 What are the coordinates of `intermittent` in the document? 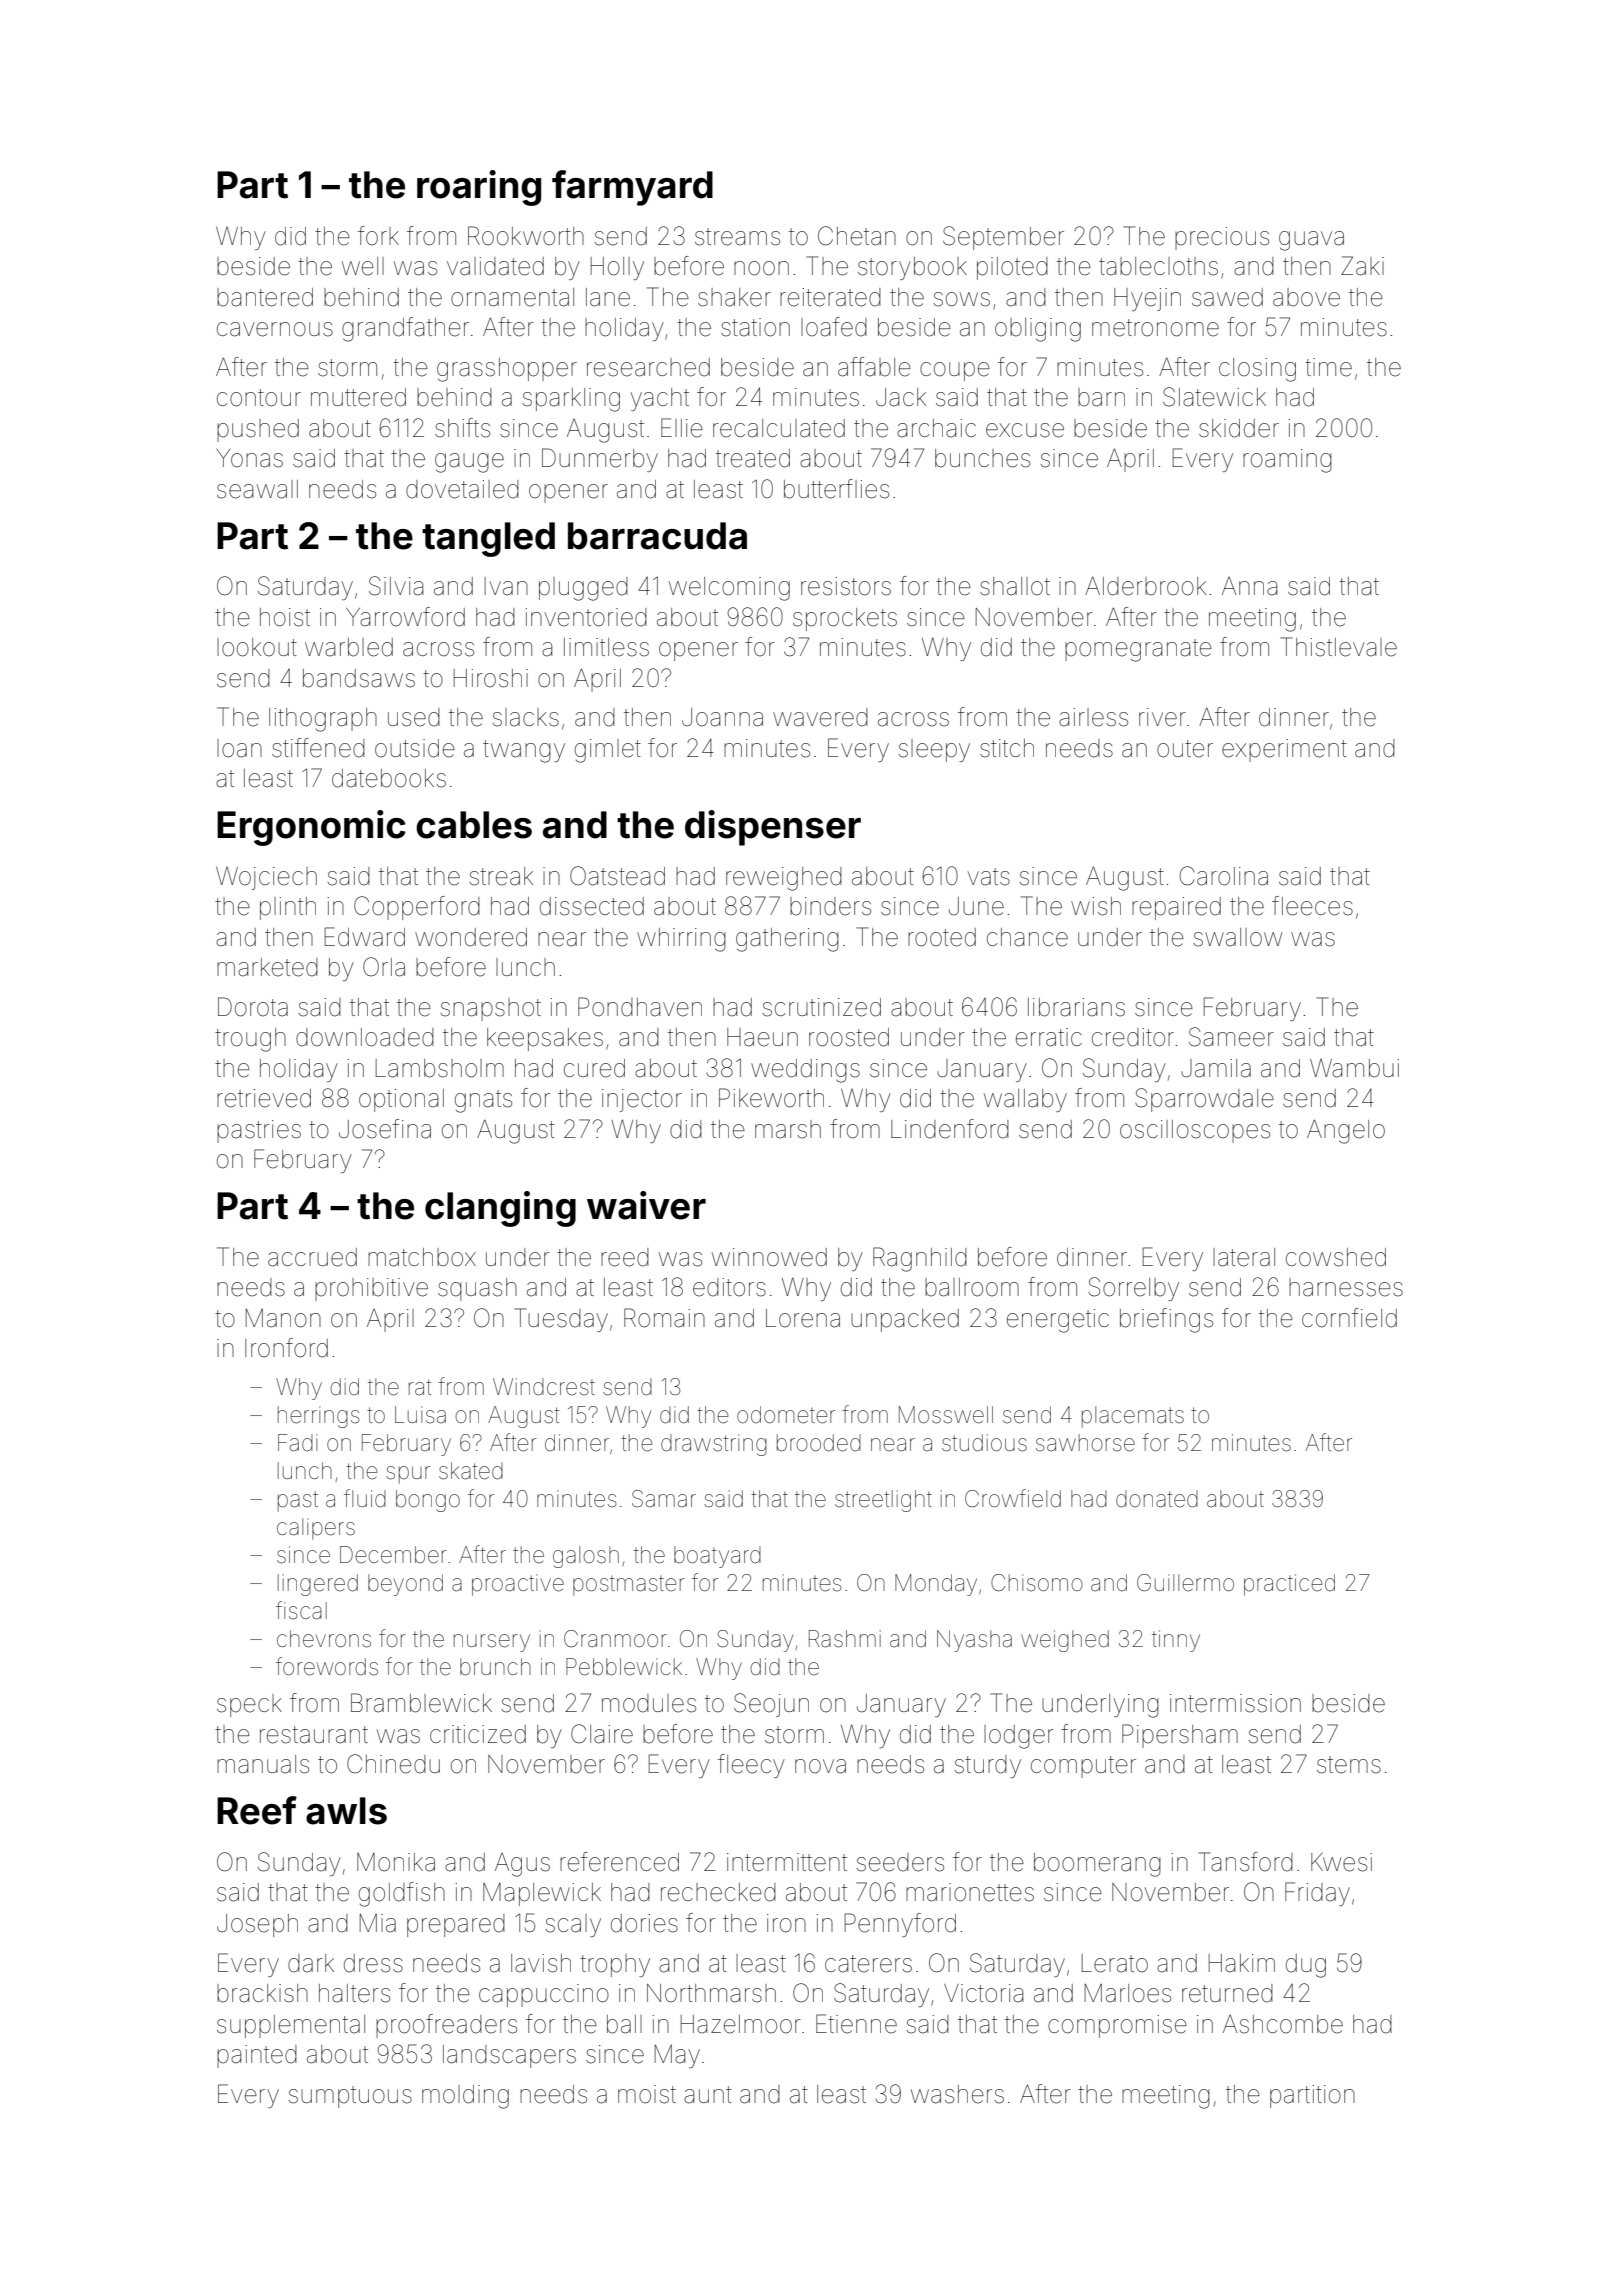 It's located at (787, 1862).
